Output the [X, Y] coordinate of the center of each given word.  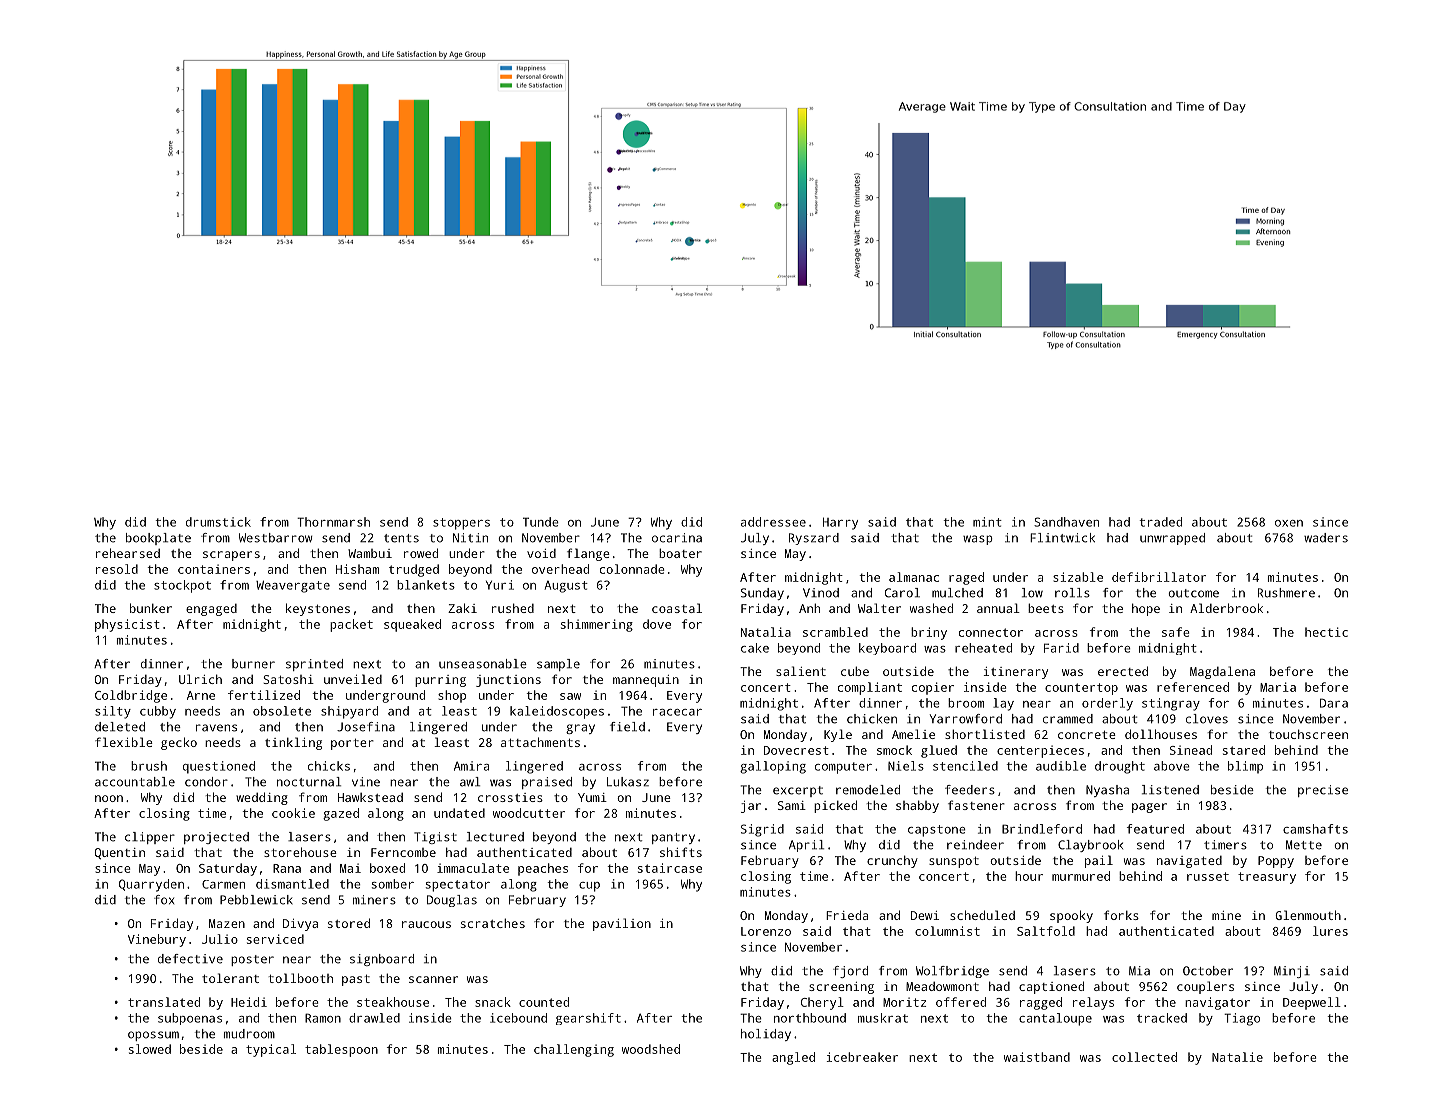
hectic [1326, 632]
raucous [426, 924]
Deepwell [1312, 1003]
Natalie [1237, 1057]
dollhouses [1161, 734]
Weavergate [293, 587]
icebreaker [862, 1057]
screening [841, 988]
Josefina [366, 727]
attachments [540, 742]
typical [271, 1050]
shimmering [597, 625]
